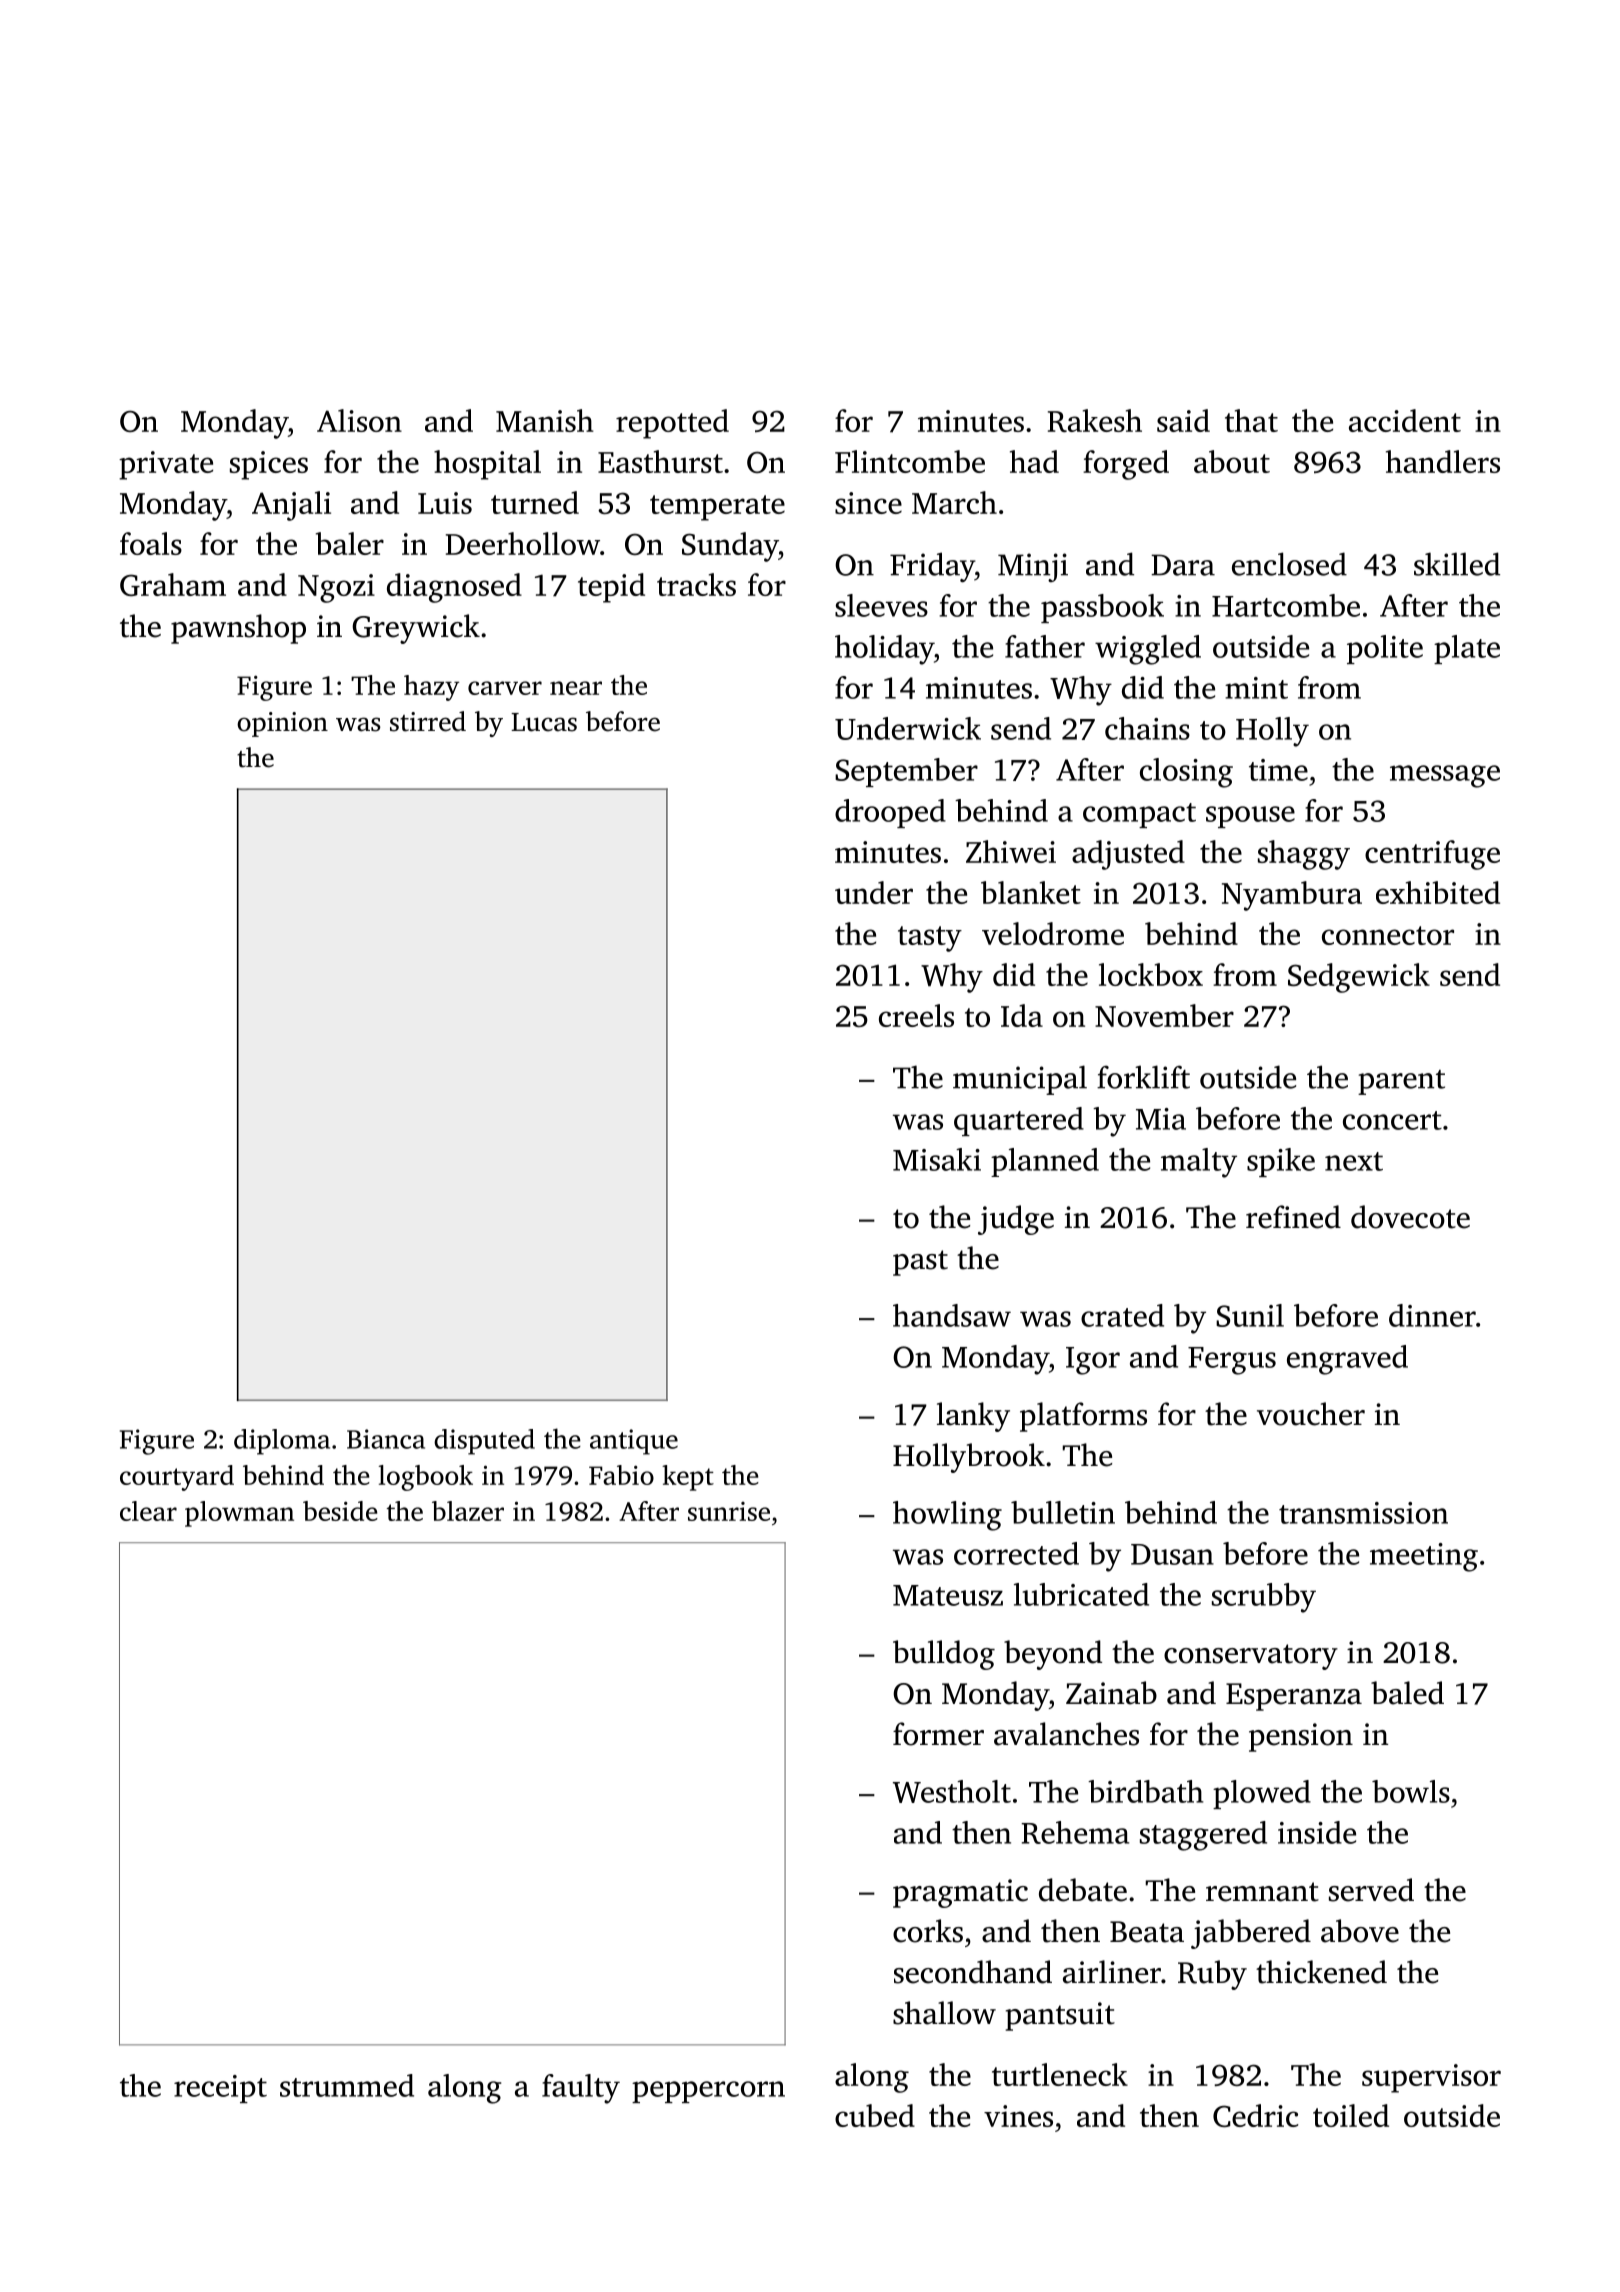  What do you see at coordinates (1147, 728) in the screenshot?
I see `chains` at bounding box center [1147, 728].
